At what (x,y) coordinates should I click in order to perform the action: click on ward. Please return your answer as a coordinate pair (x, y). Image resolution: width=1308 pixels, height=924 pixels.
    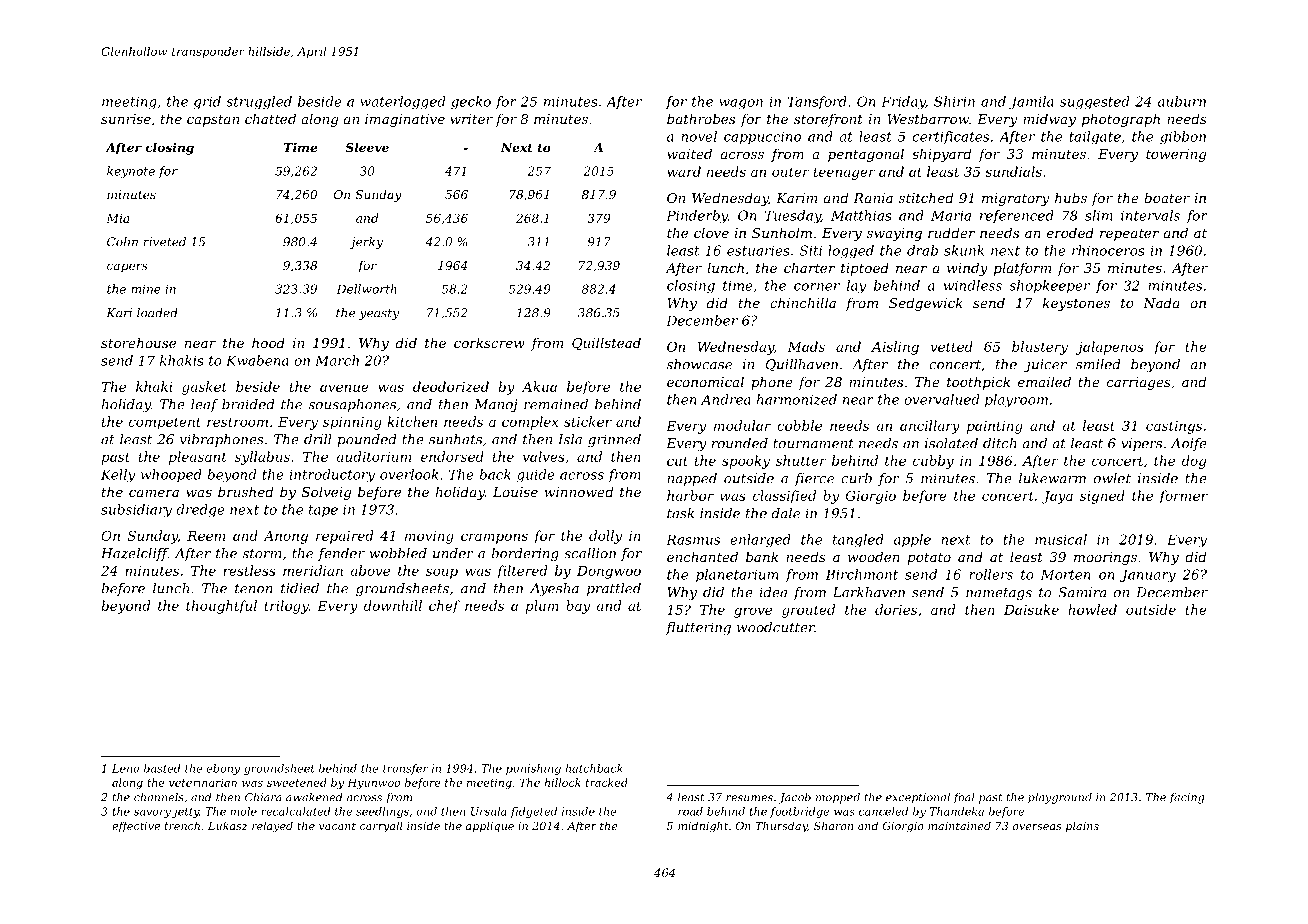
    Looking at the image, I should click on (684, 171).
